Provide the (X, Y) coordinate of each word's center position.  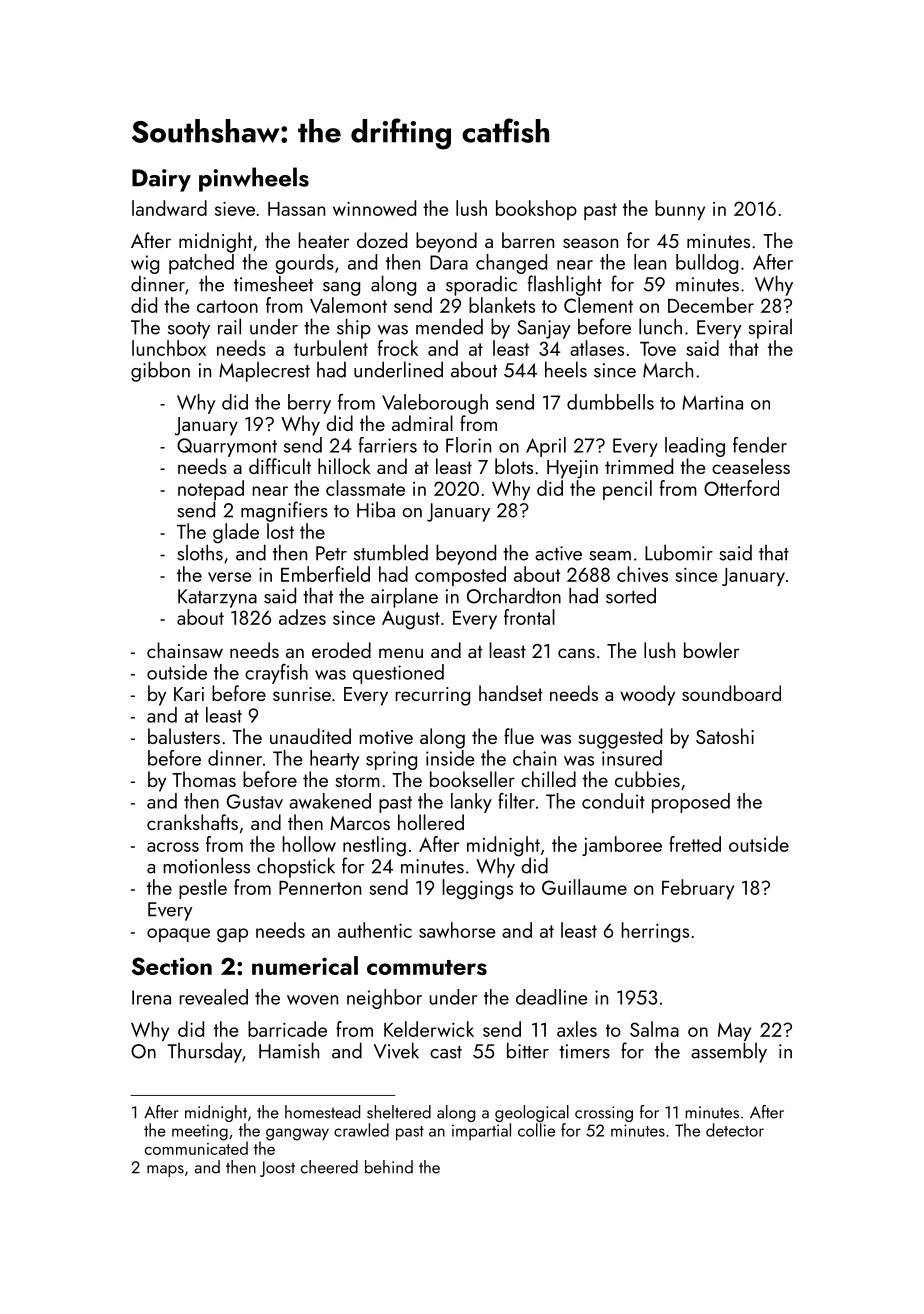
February (698, 889)
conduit (613, 801)
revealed (213, 997)
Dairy (161, 180)
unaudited (310, 736)
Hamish (289, 1050)
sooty (189, 330)
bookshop (536, 210)
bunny (680, 210)
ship (354, 328)
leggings (477, 889)
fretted (695, 844)
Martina (712, 402)
